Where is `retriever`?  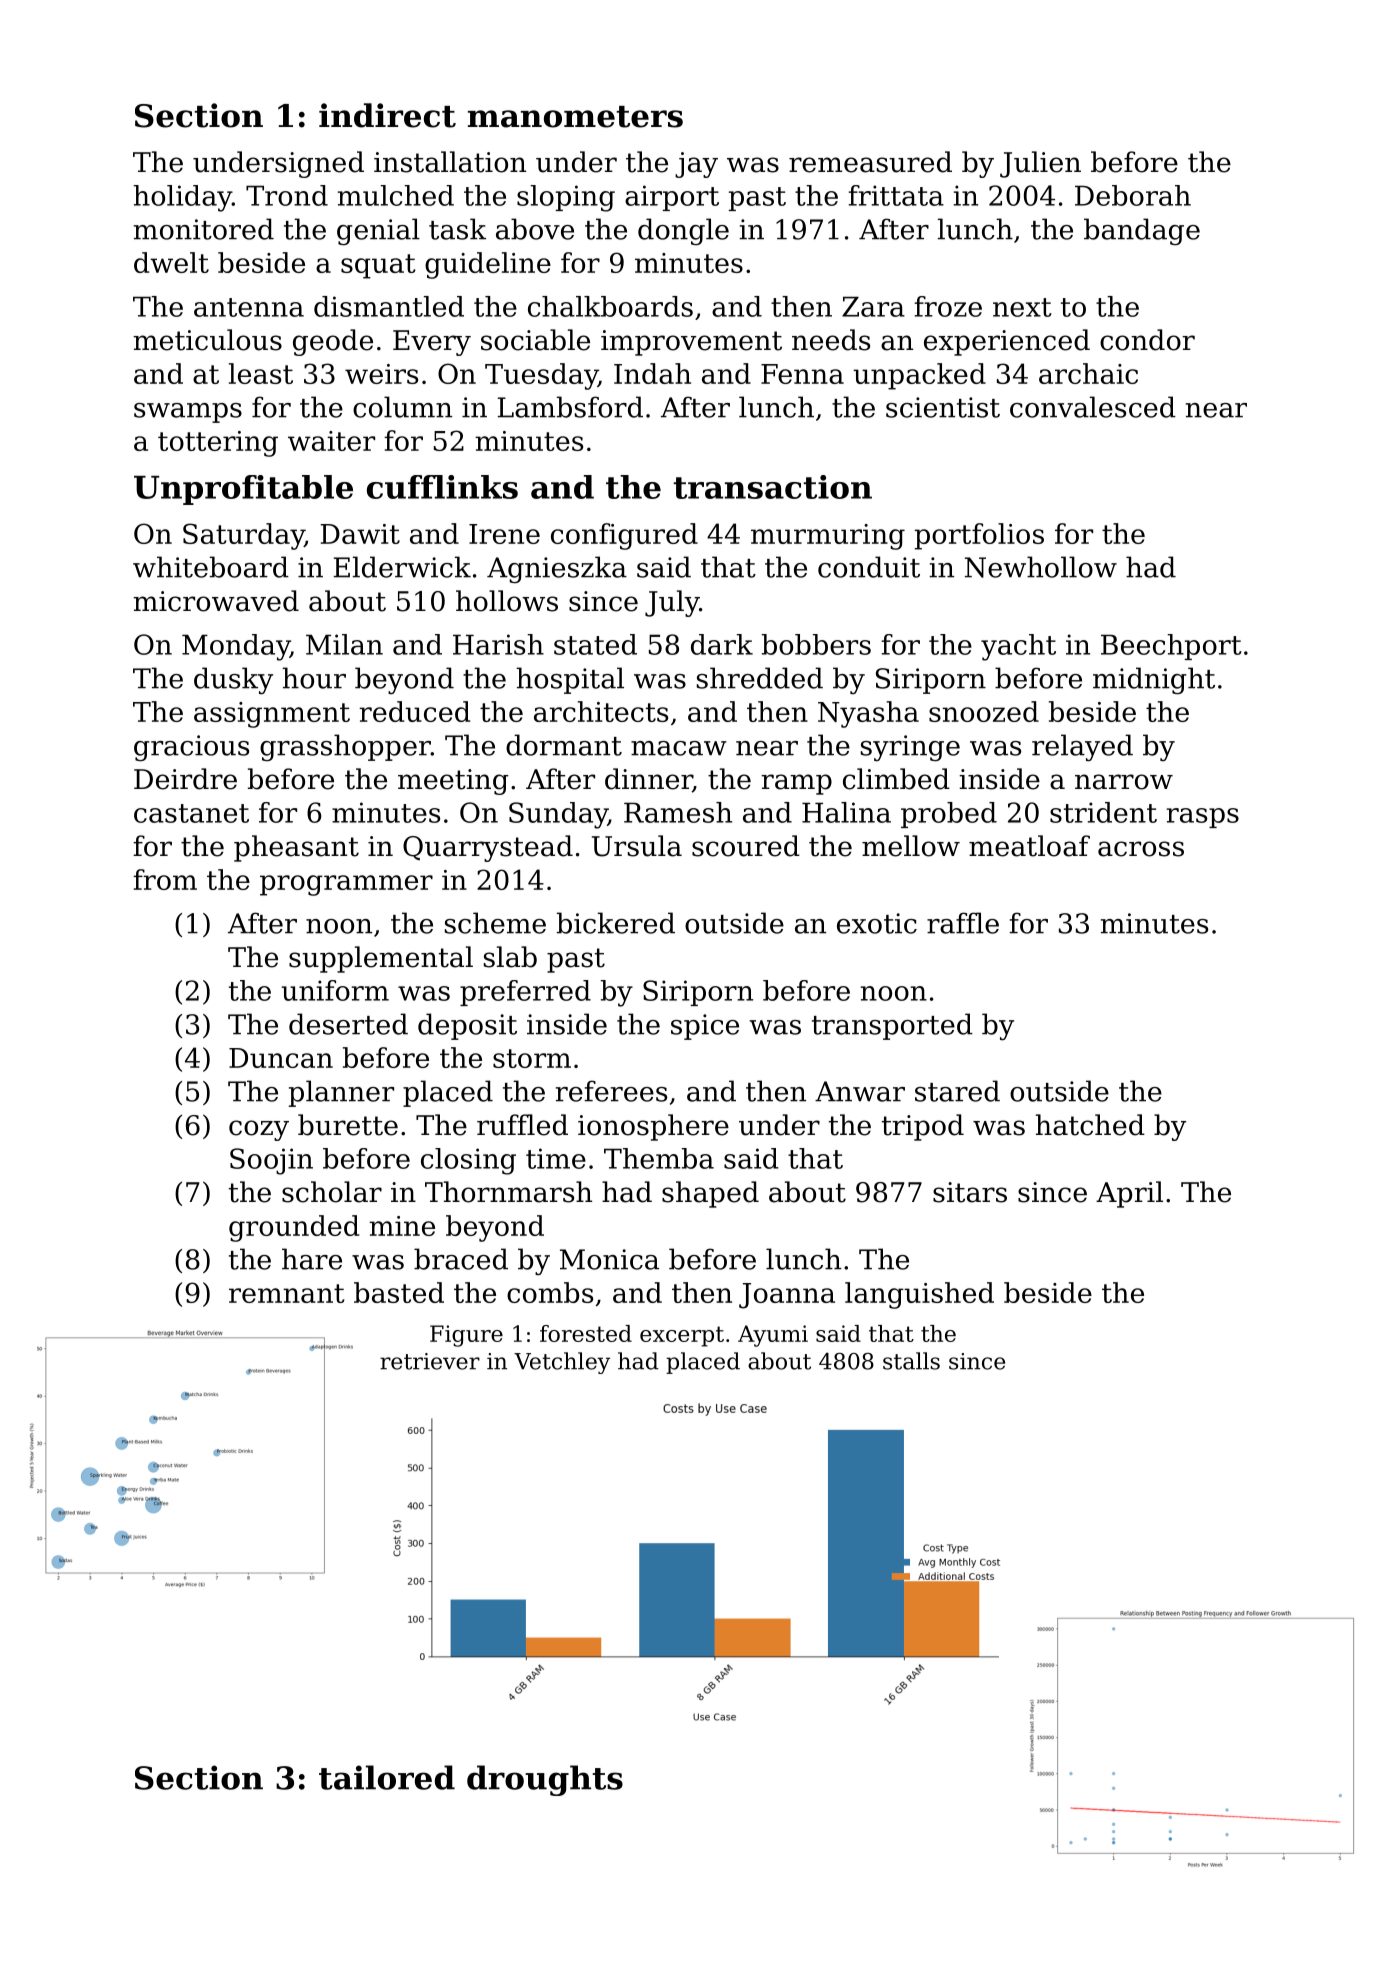 retriever is located at coordinates (430, 1361).
